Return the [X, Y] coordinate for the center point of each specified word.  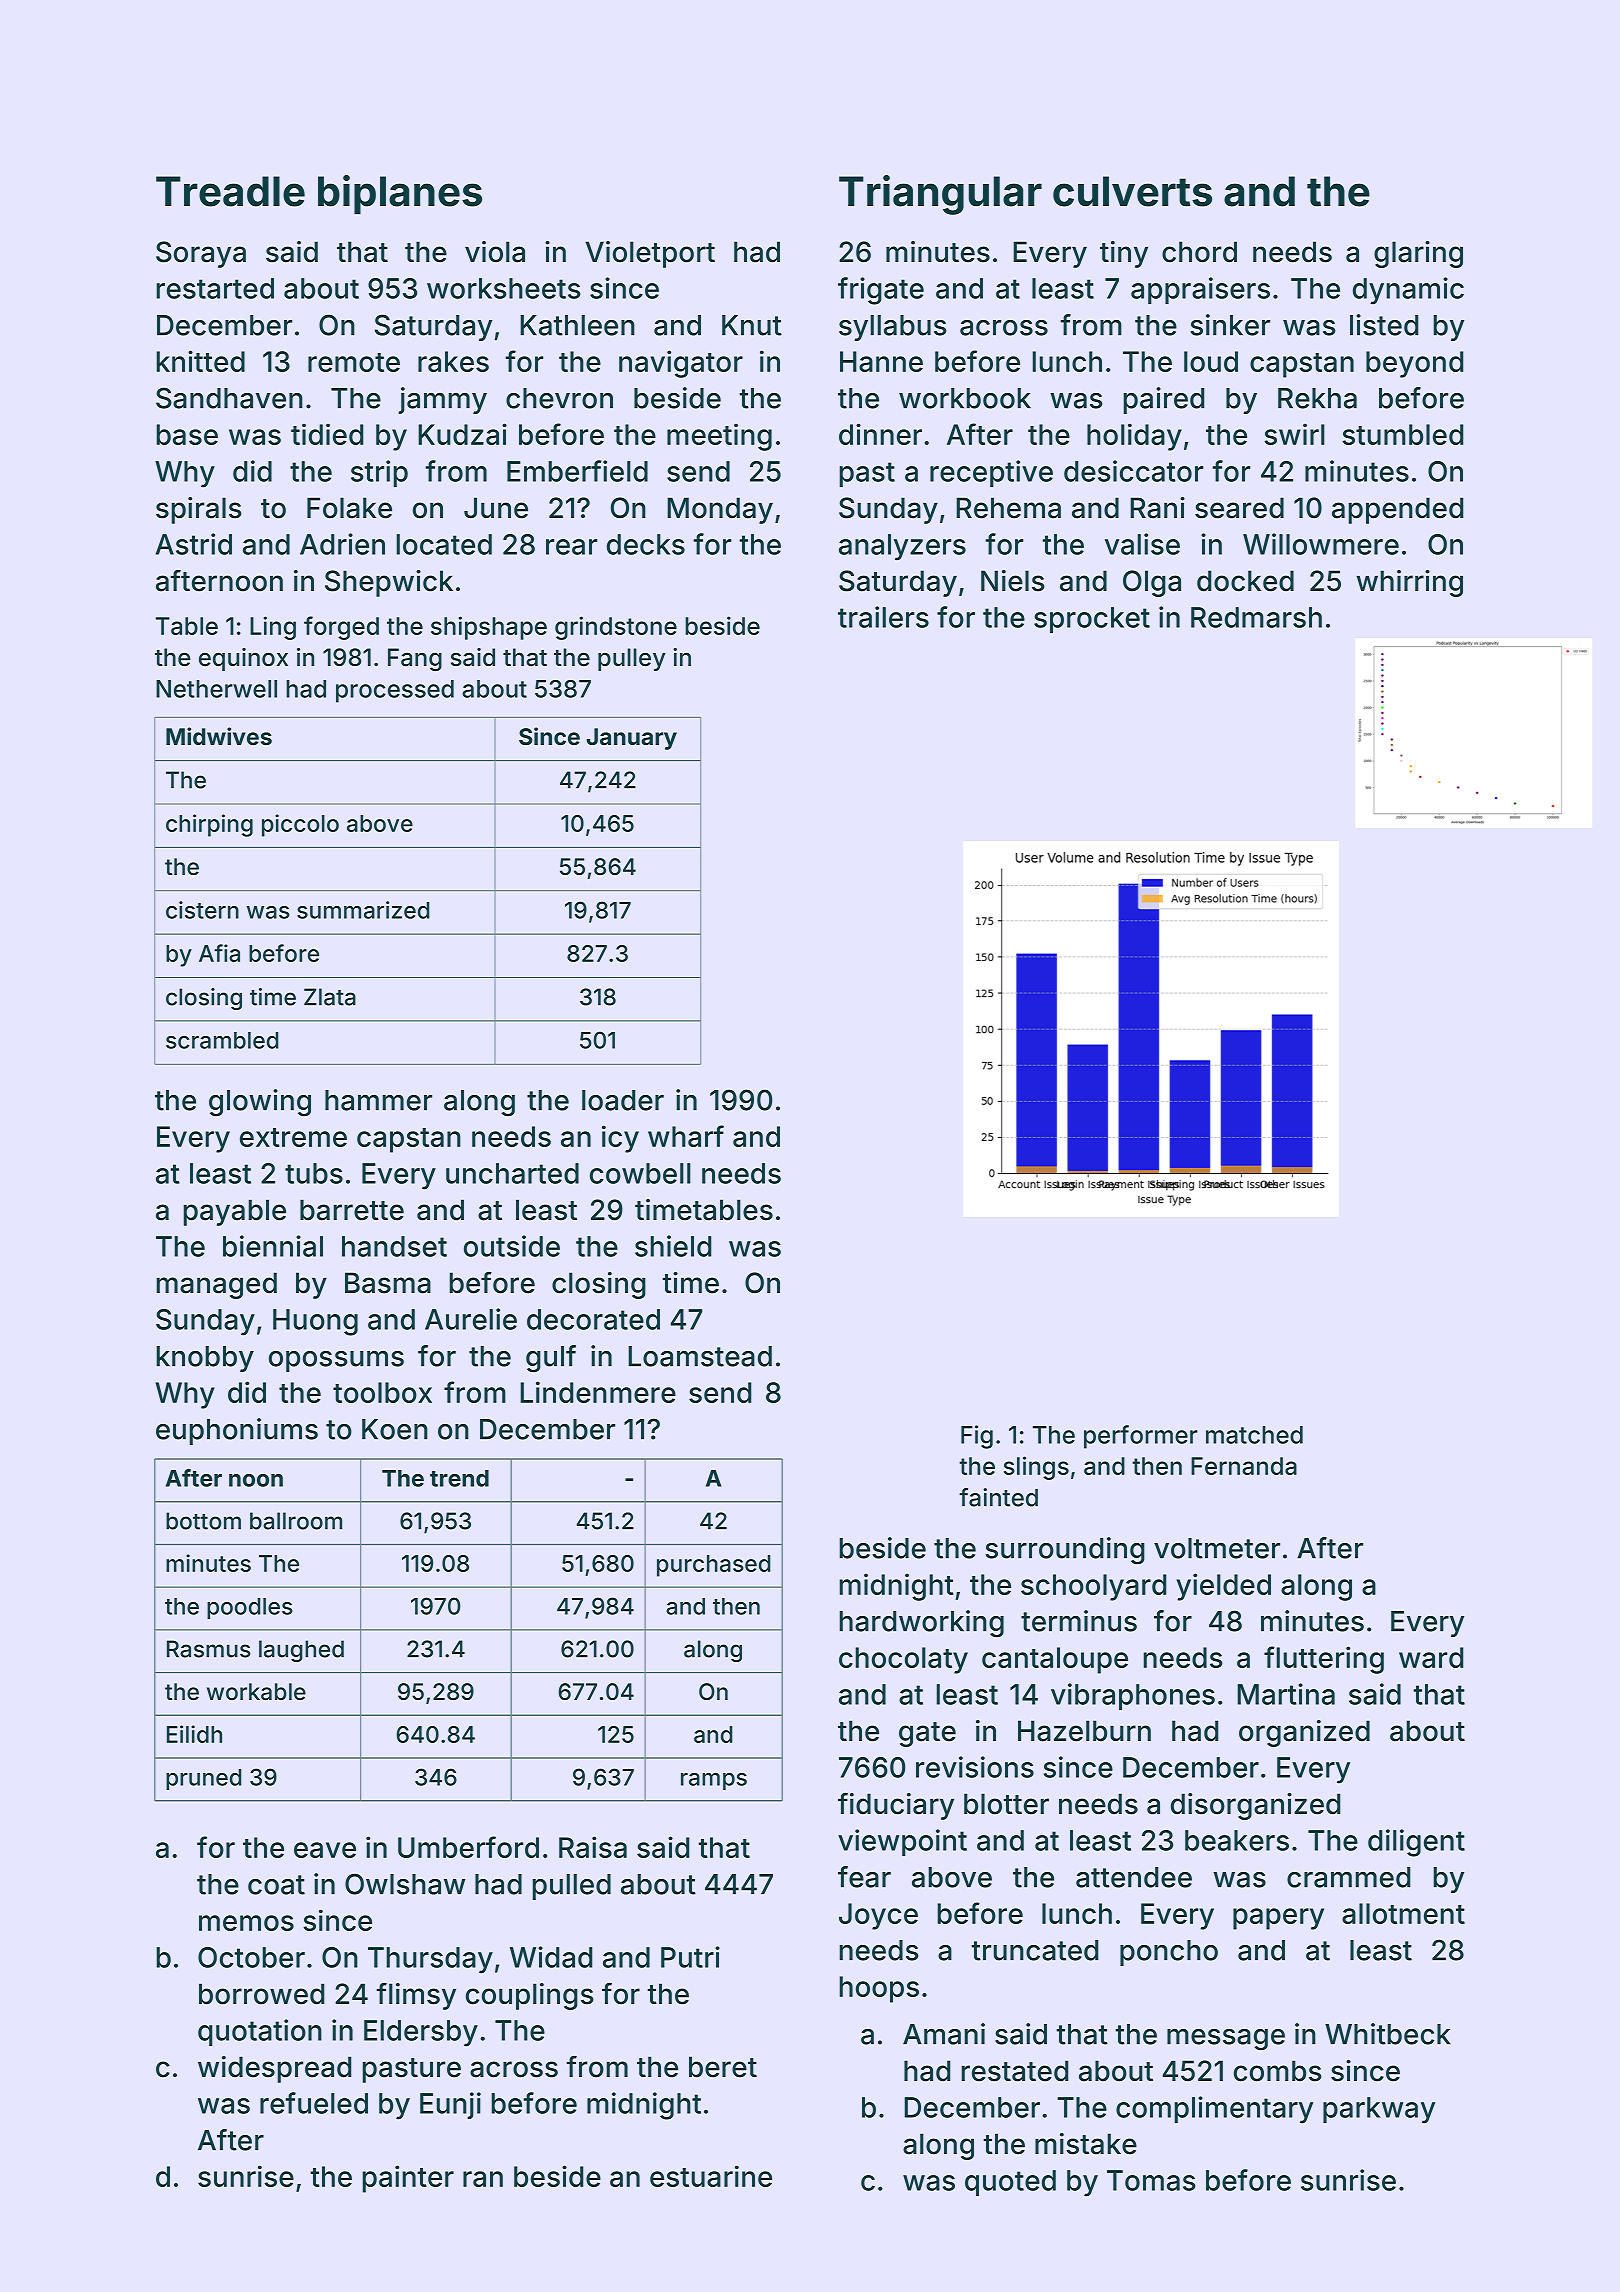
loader [623, 1100]
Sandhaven [229, 398]
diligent [1416, 1843]
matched [1254, 1435]
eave [325, 1850]
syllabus [892, 328]
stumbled [1403, 434]
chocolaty [903, 1660]
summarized [363, 910]
